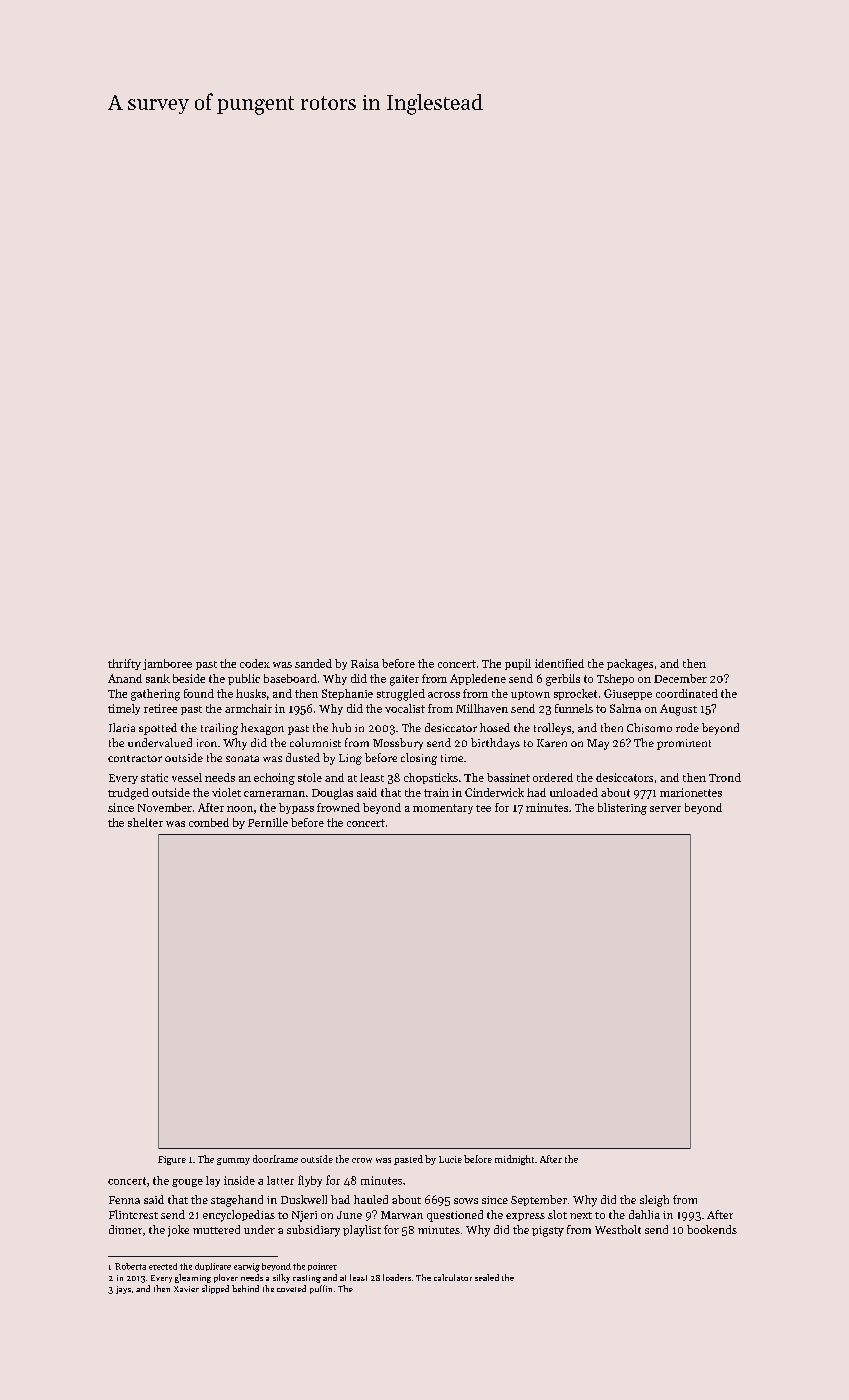  I want to click on static, so click(154, 777).
